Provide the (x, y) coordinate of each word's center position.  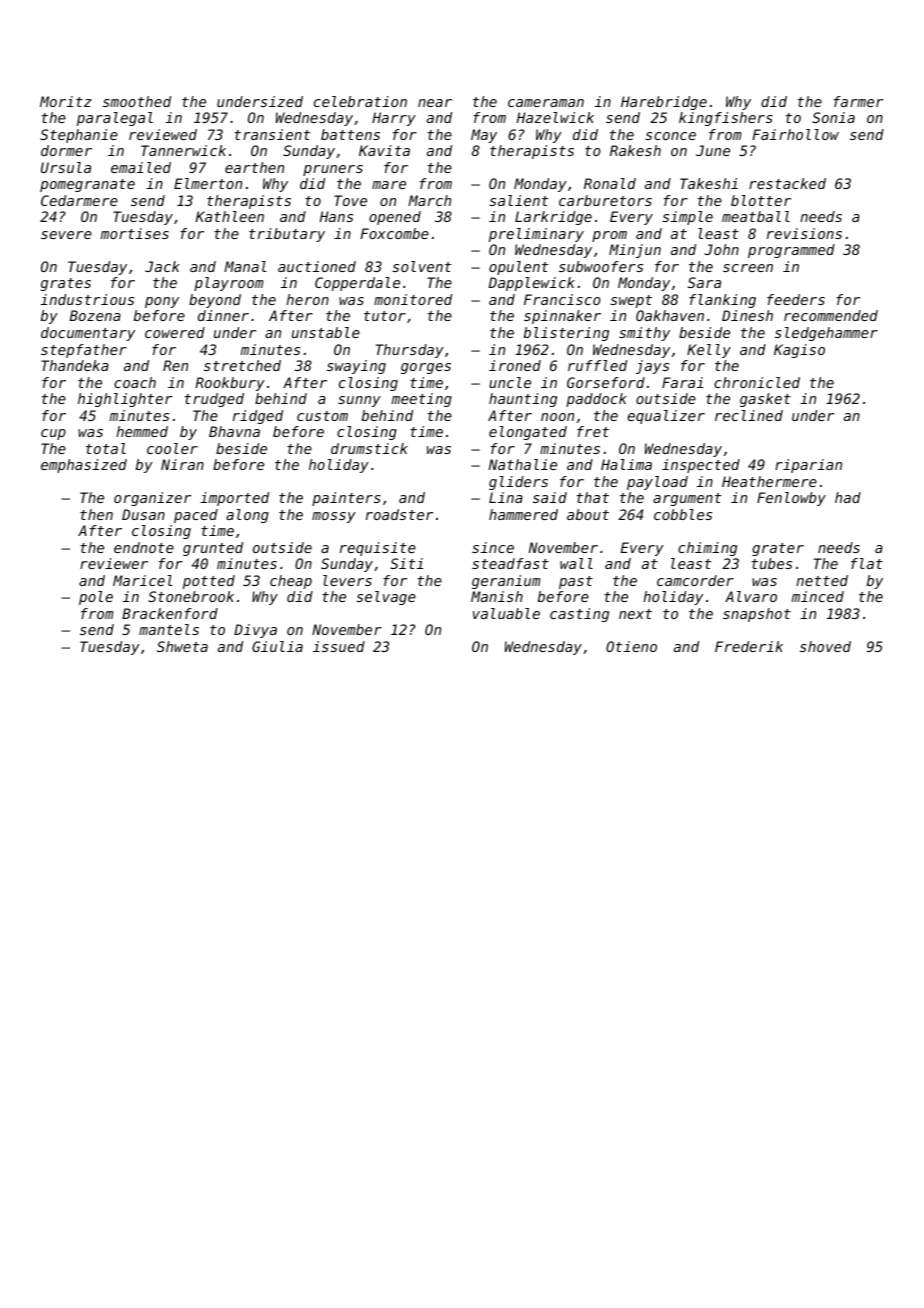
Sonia (833, 117)
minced (818, 596)
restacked (787, 183)
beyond (215, 301)
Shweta (182, 646)
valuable (506, 613)
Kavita (384, 150)
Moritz (66, 101)
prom (609, 236)
